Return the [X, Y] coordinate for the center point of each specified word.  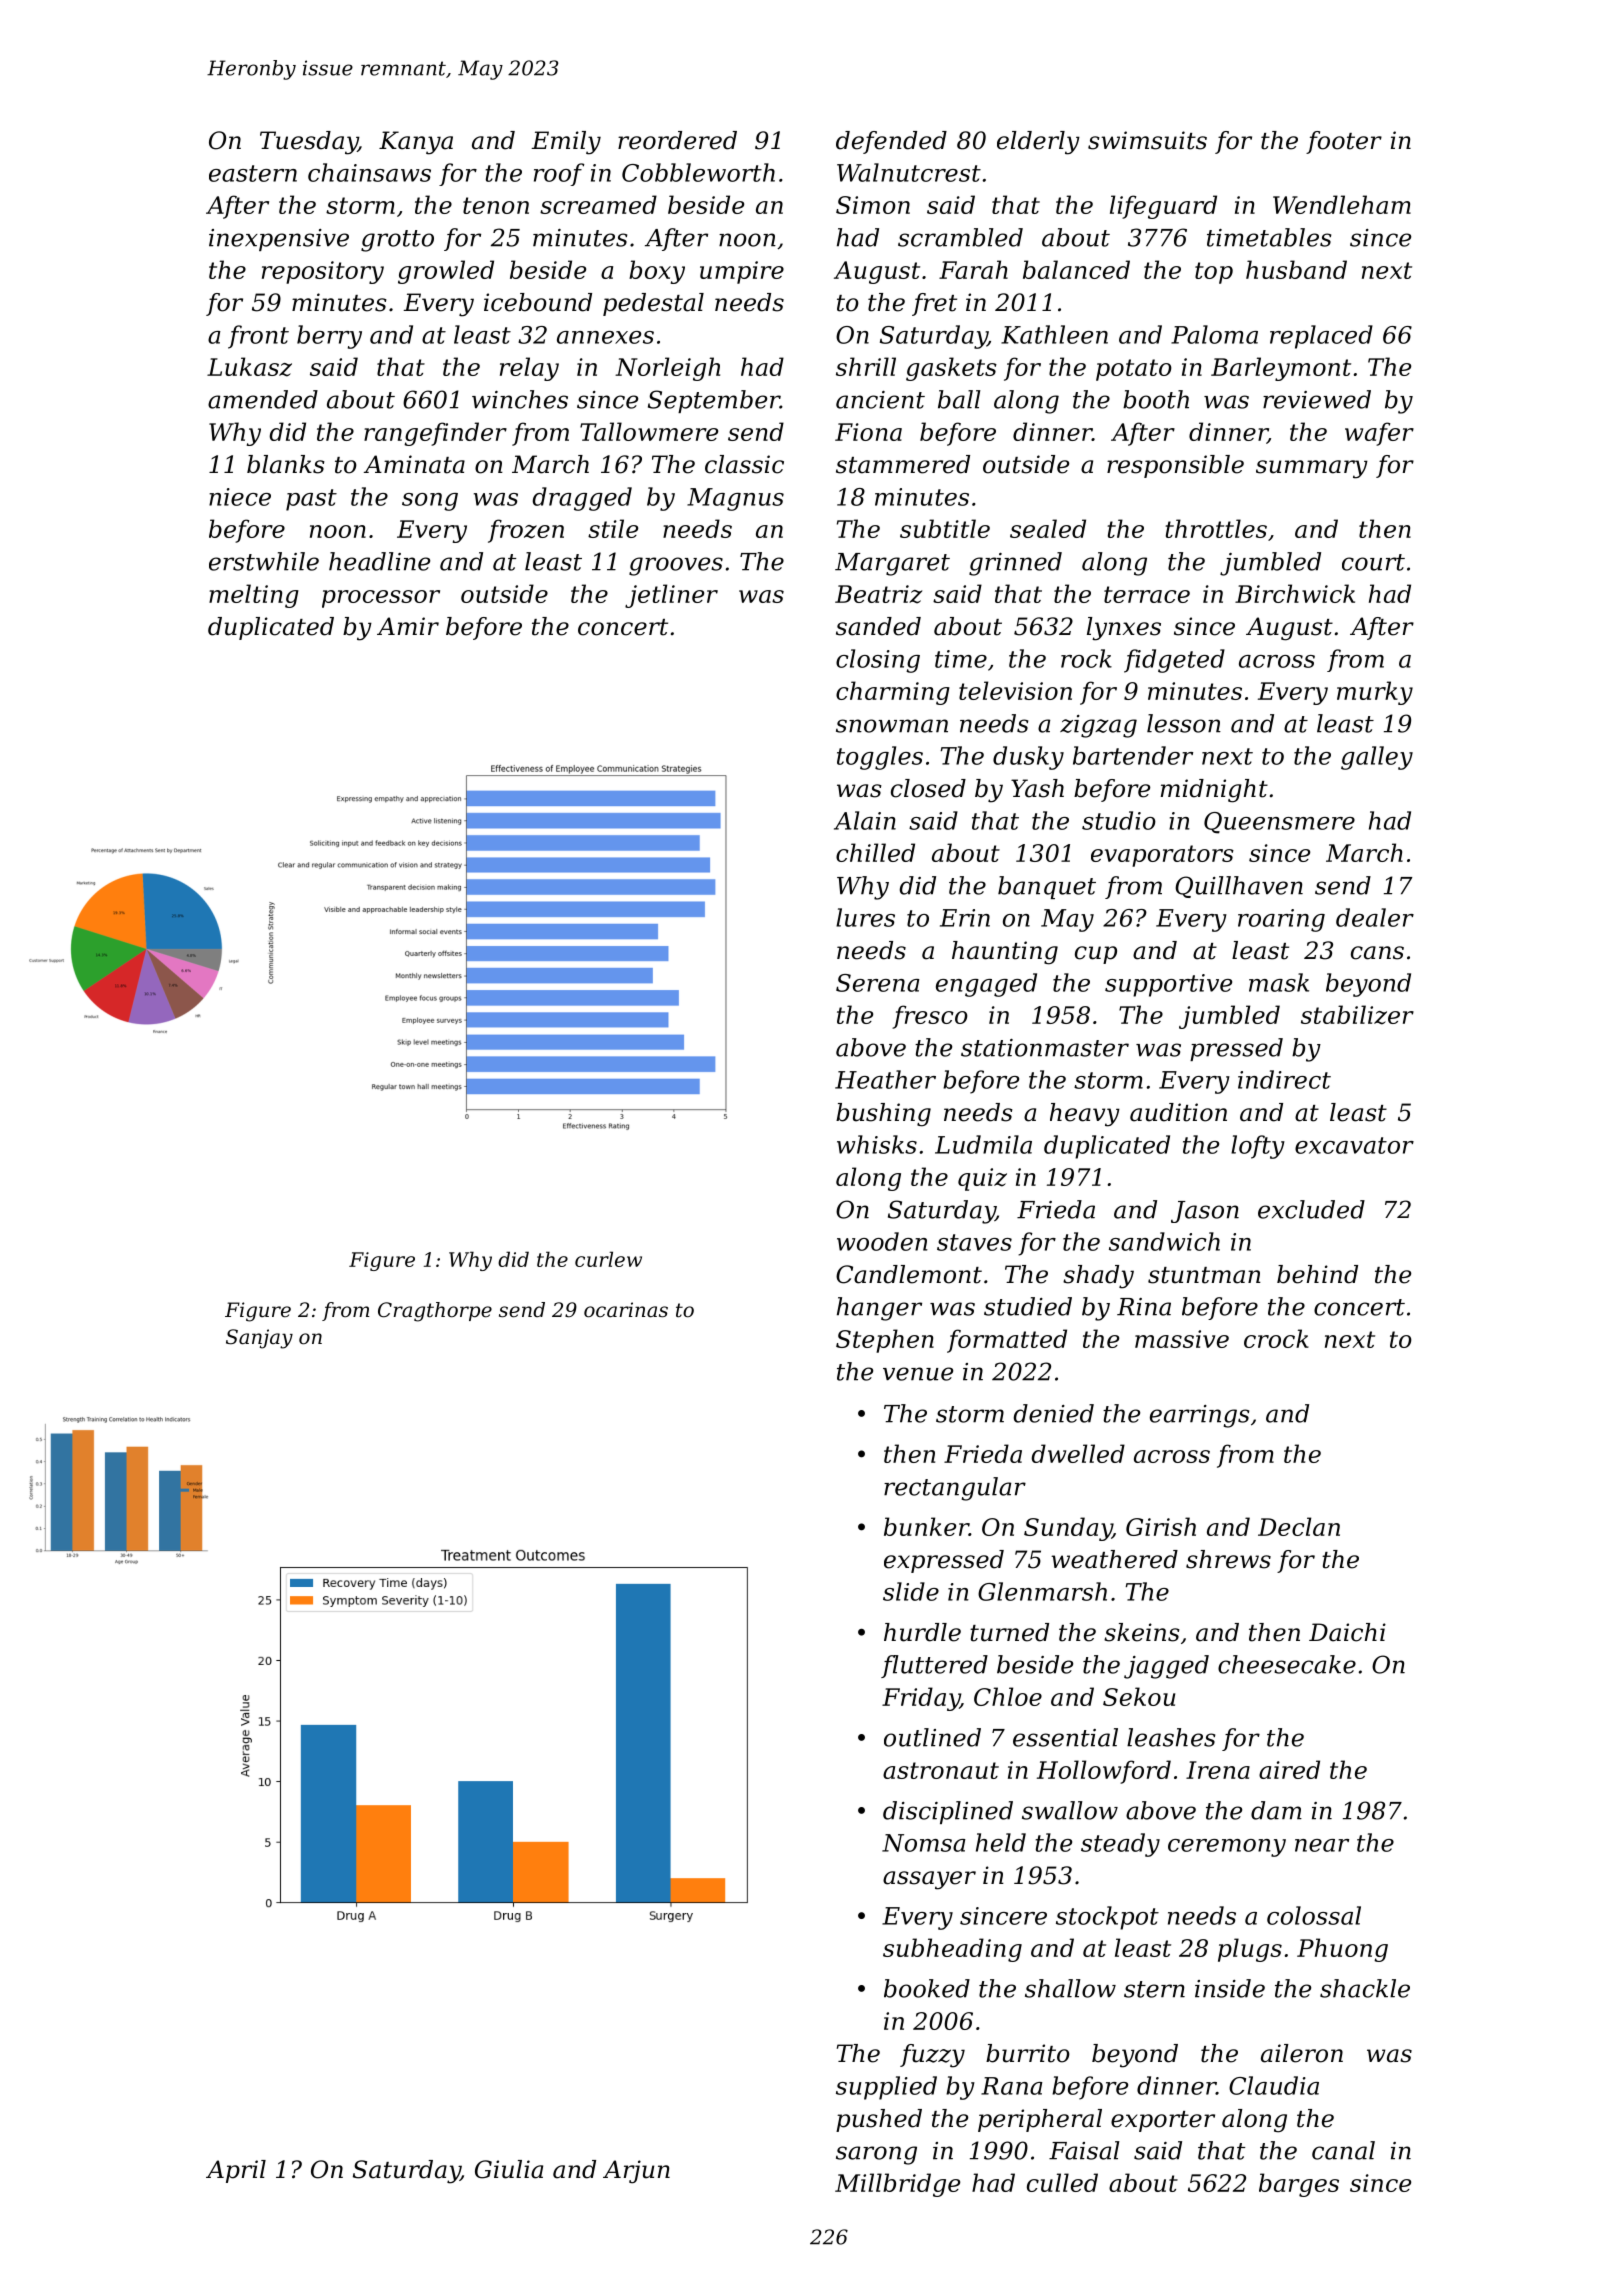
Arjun [636, 2172]
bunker [926, 1526]
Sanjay [259, 1339]
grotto [397, 241]
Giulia [509, 2169]
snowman [892, 726]
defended [891, 142]
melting [254, 596]
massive [1182, 1339]
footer [1344, 142]
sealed [1048, 528]
